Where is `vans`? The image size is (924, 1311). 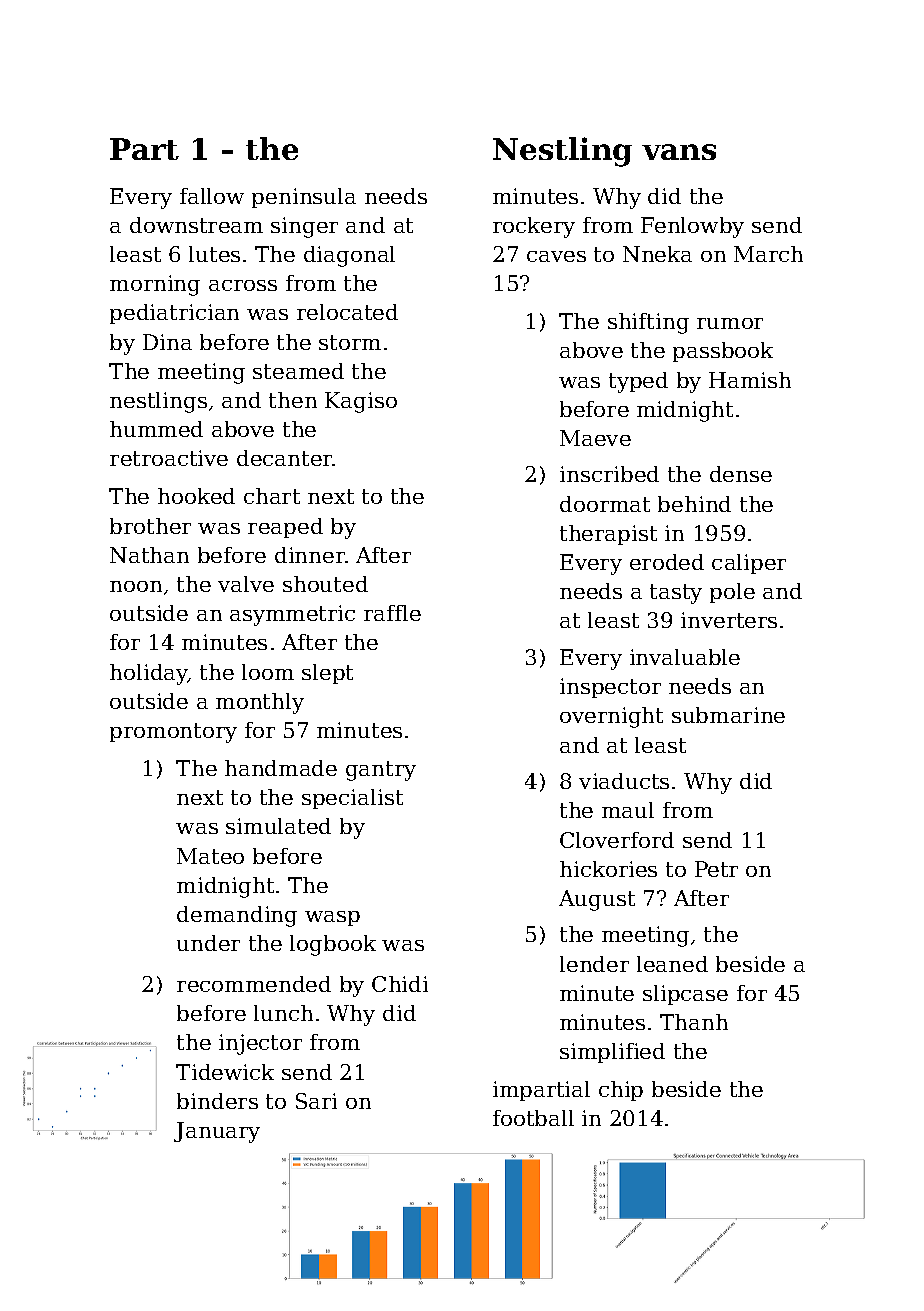 vans is located at coordinates (679, 152).
